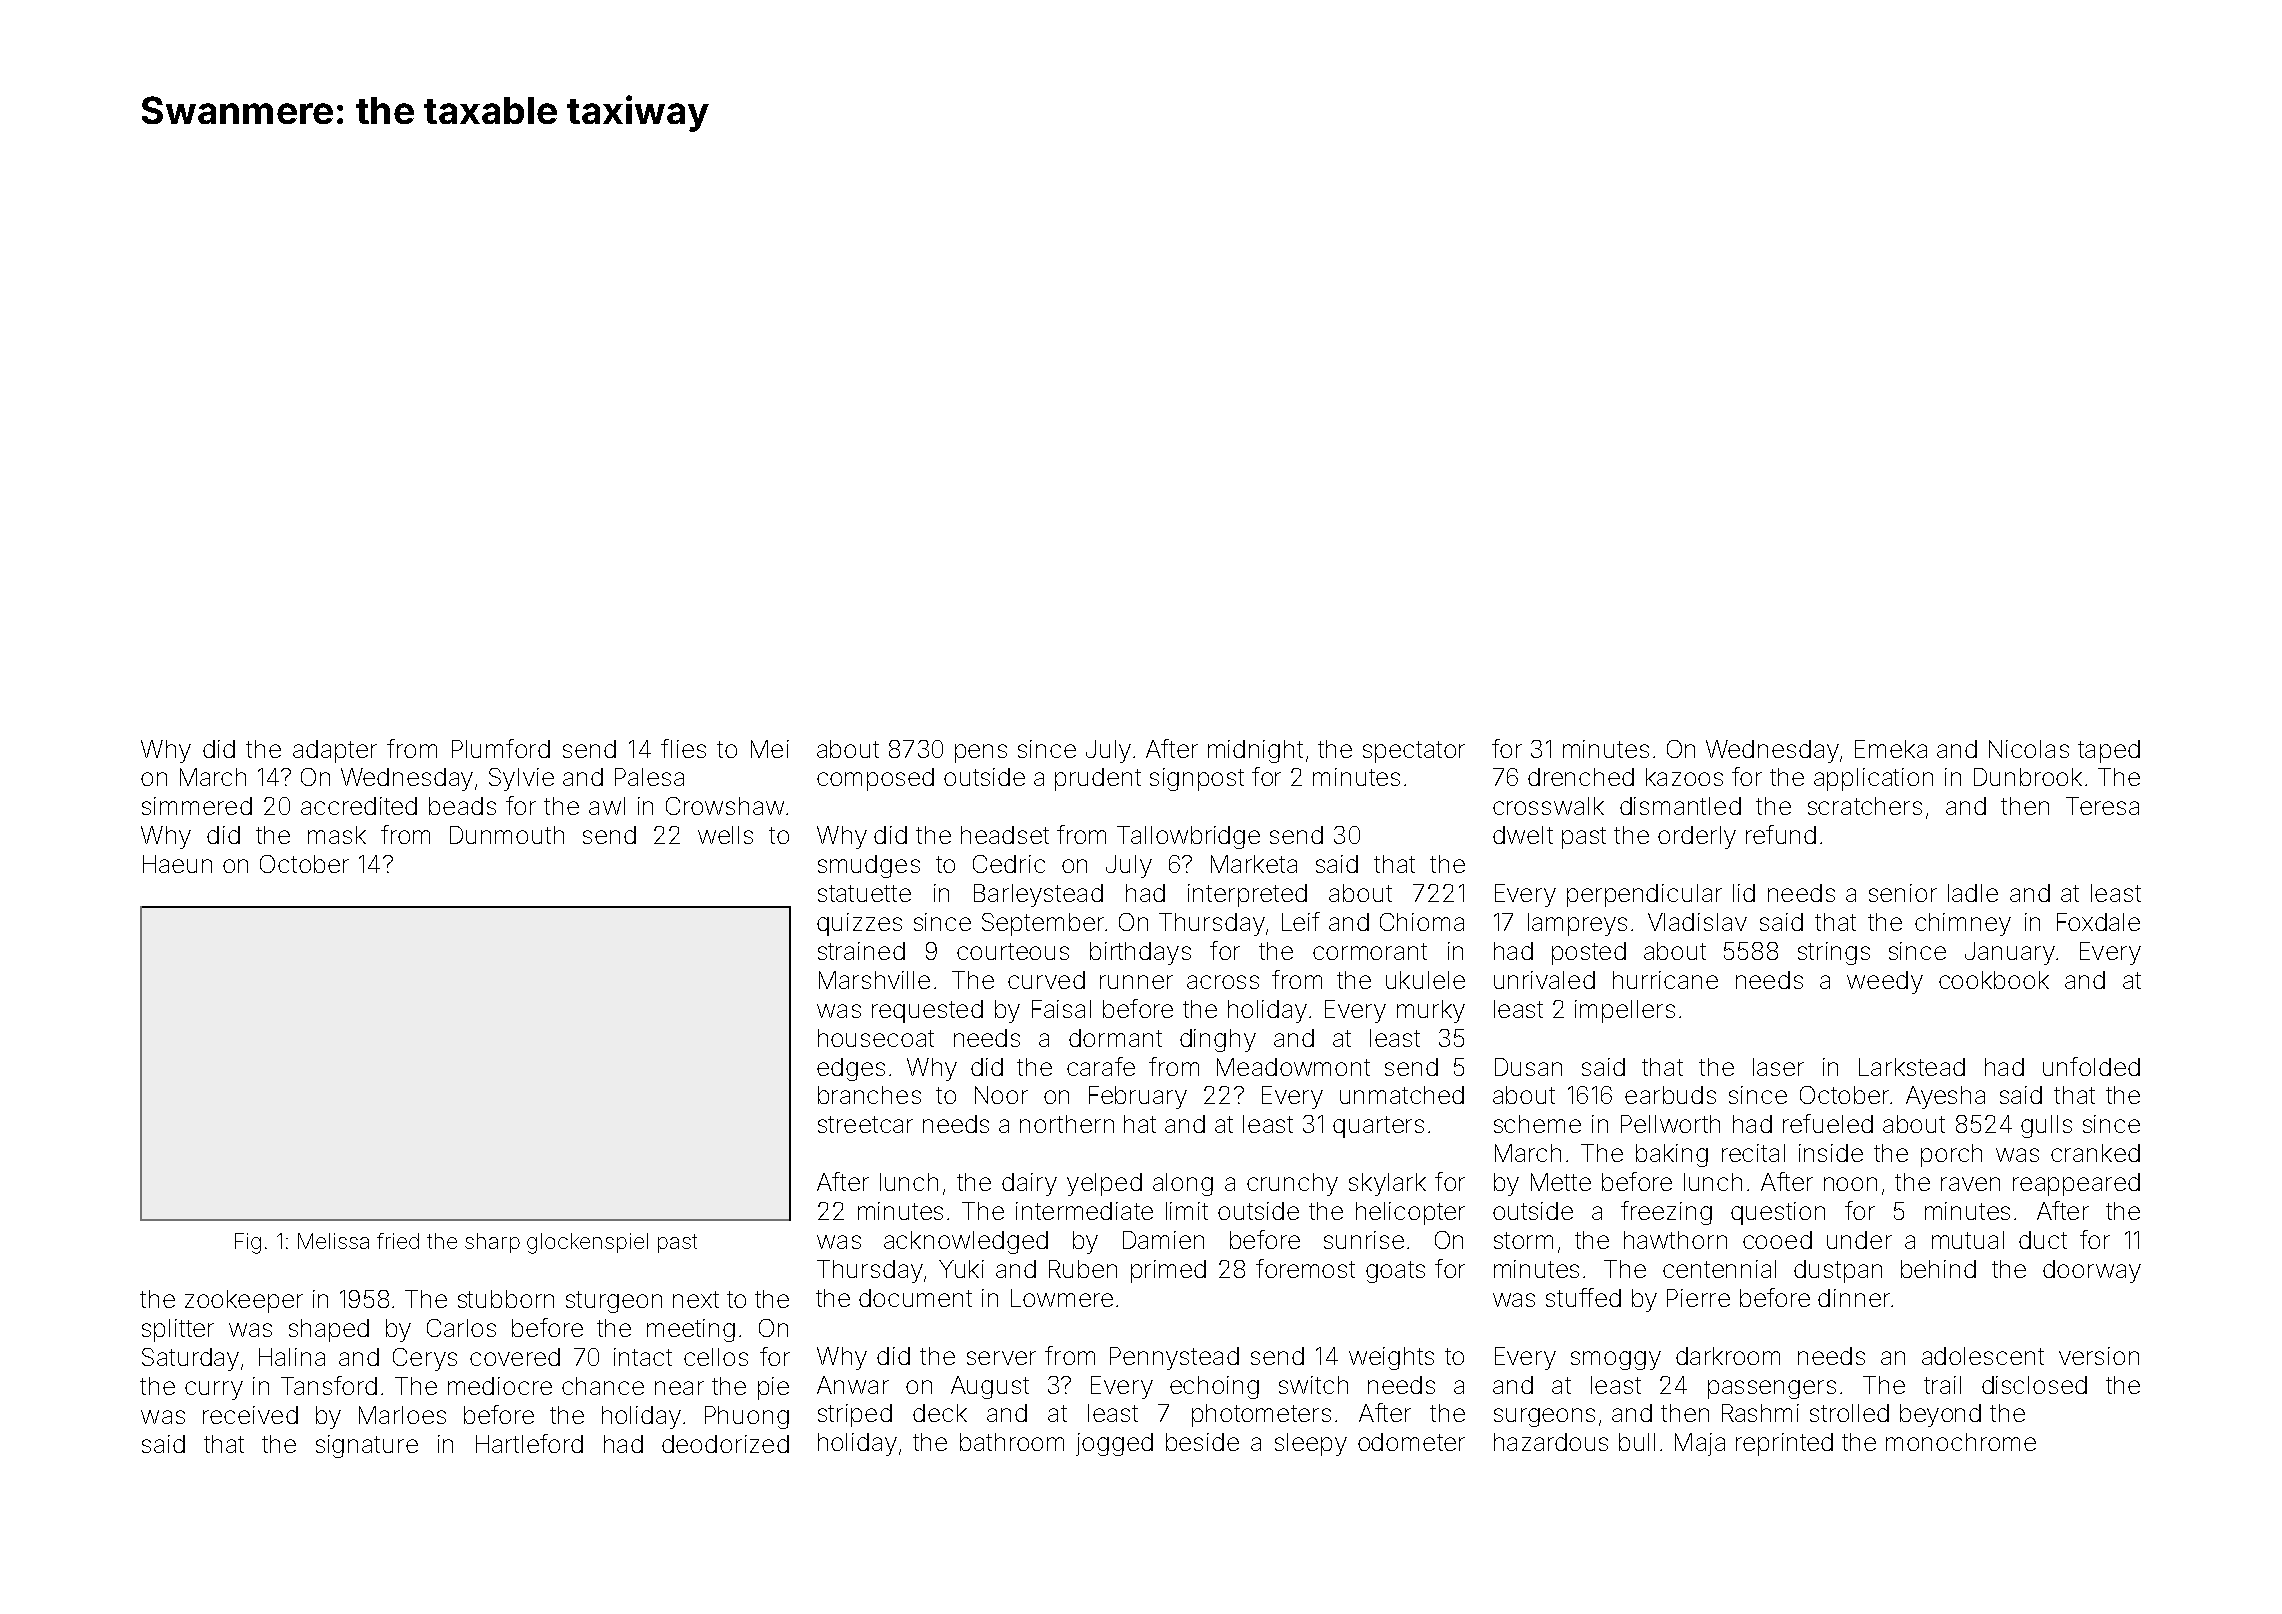  What do you see at coordinates (851, 1069) in the document?
I see `edges` at bounding box center [851, 1069].
